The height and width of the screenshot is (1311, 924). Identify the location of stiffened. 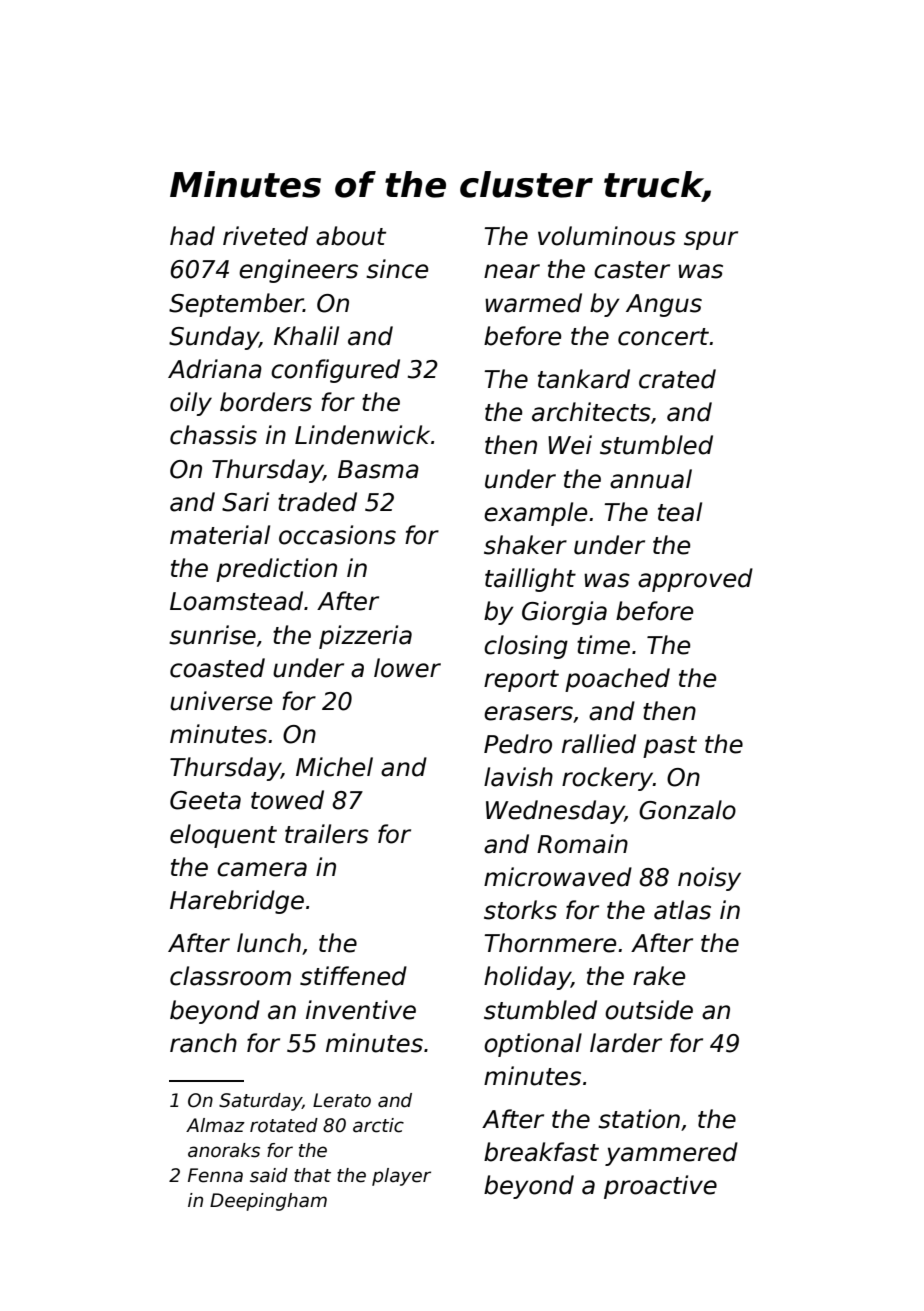
(353, 976).
